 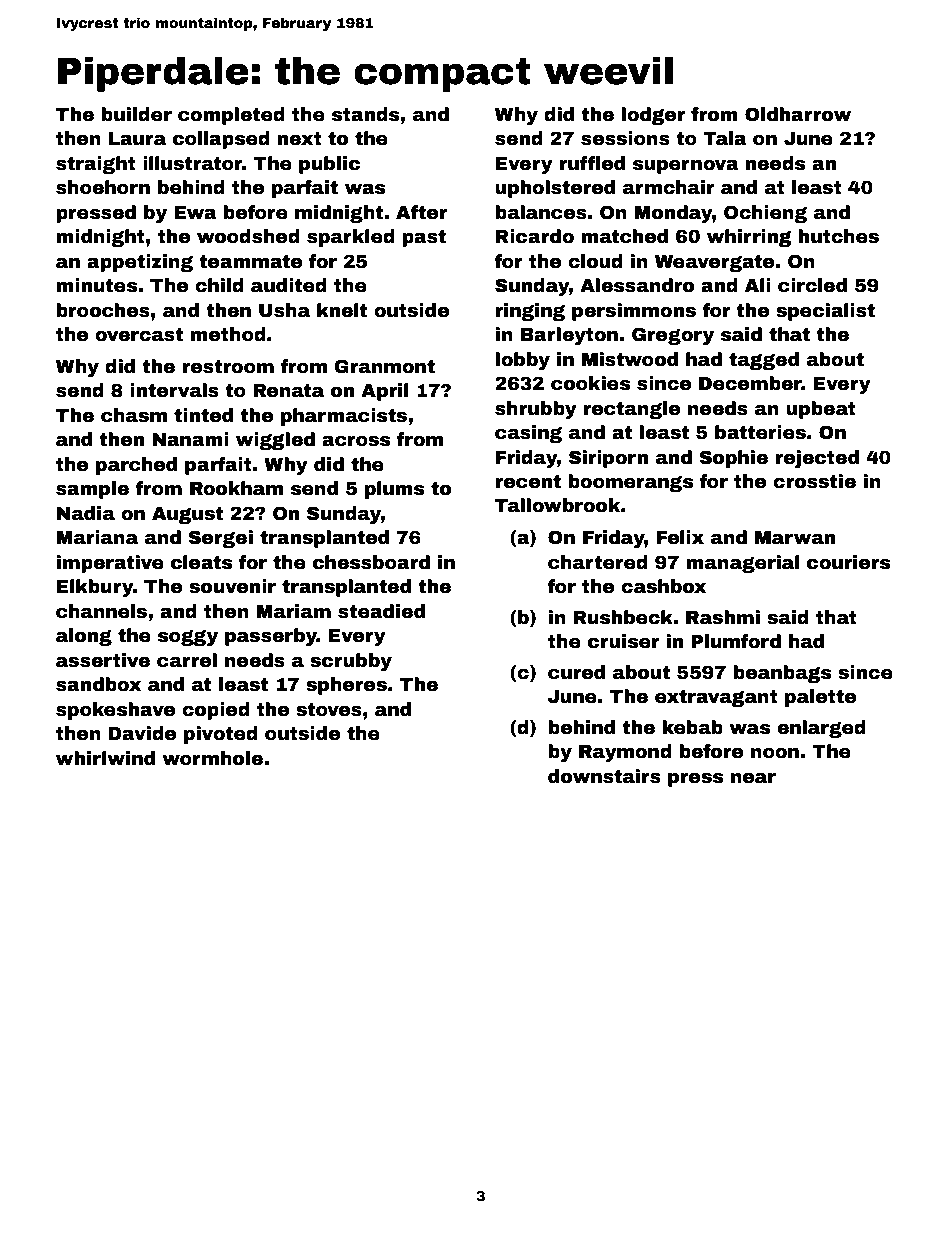 I want to click on upholstered, so click(x=555, y=189).
